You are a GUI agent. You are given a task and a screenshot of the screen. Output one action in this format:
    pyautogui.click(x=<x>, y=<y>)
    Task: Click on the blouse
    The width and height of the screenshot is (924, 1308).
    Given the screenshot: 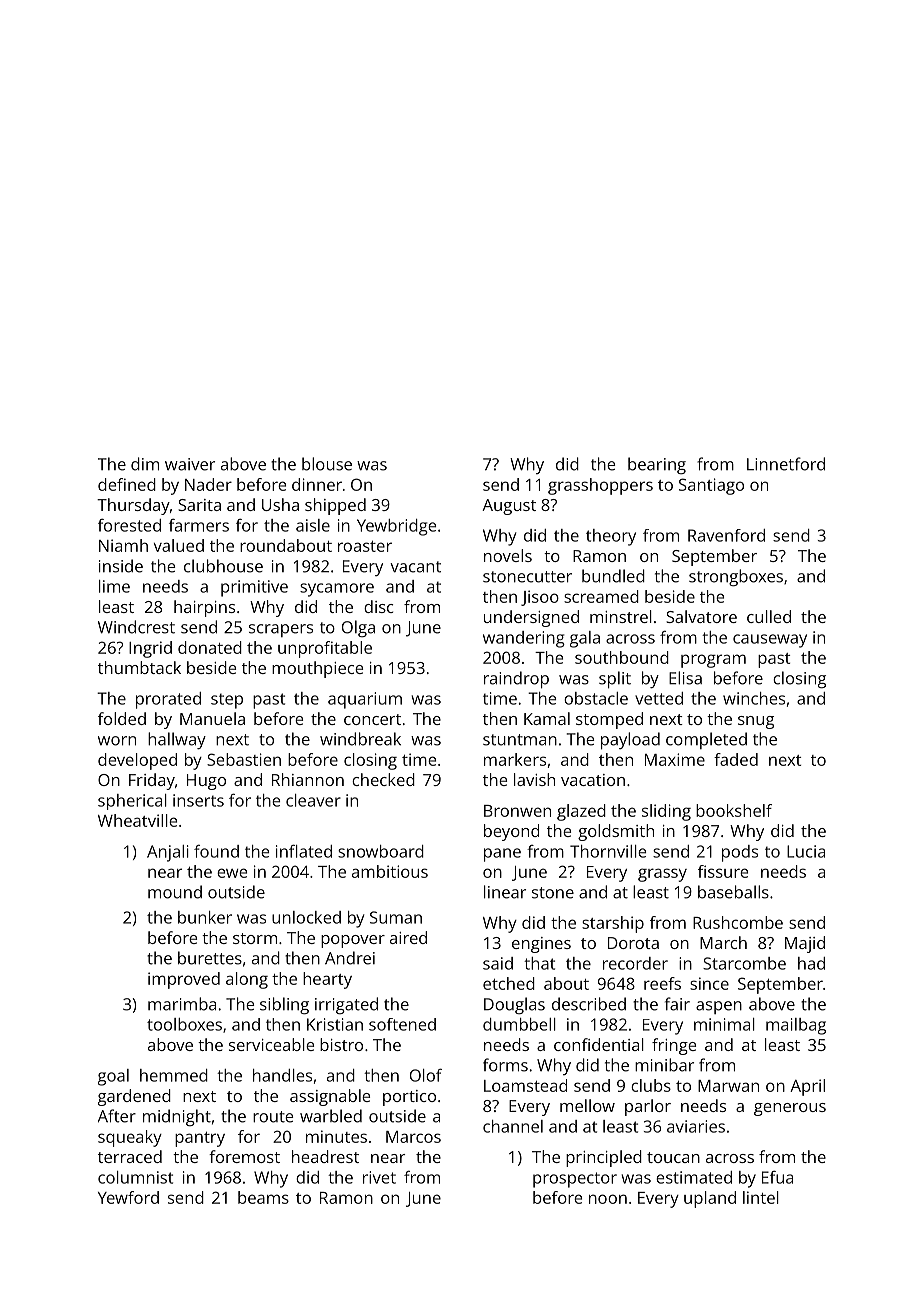 What is the action you would take?
    pyautogui.click(x=327, y=464)
